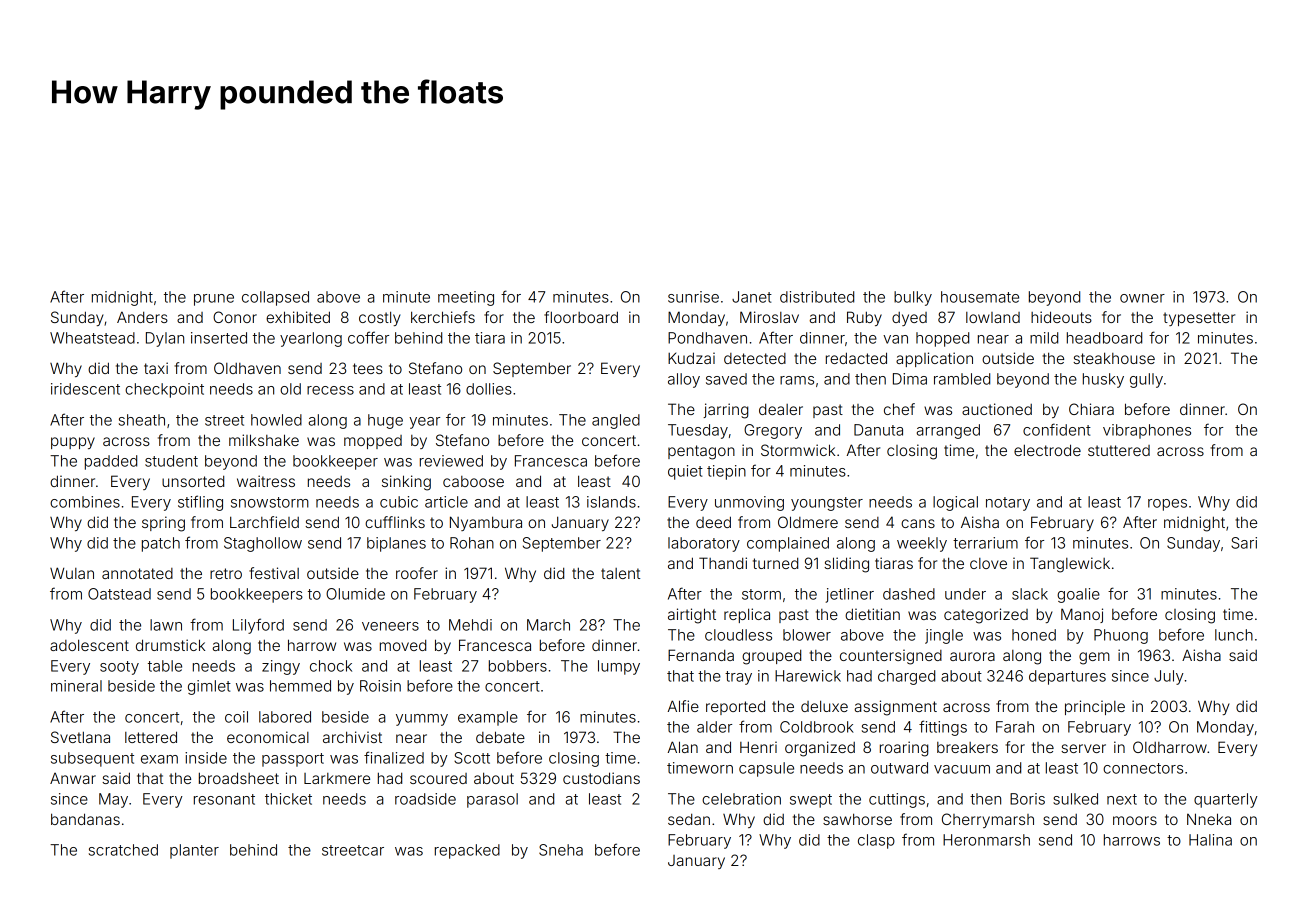  I want to click on slack, so click(1030, 594).
